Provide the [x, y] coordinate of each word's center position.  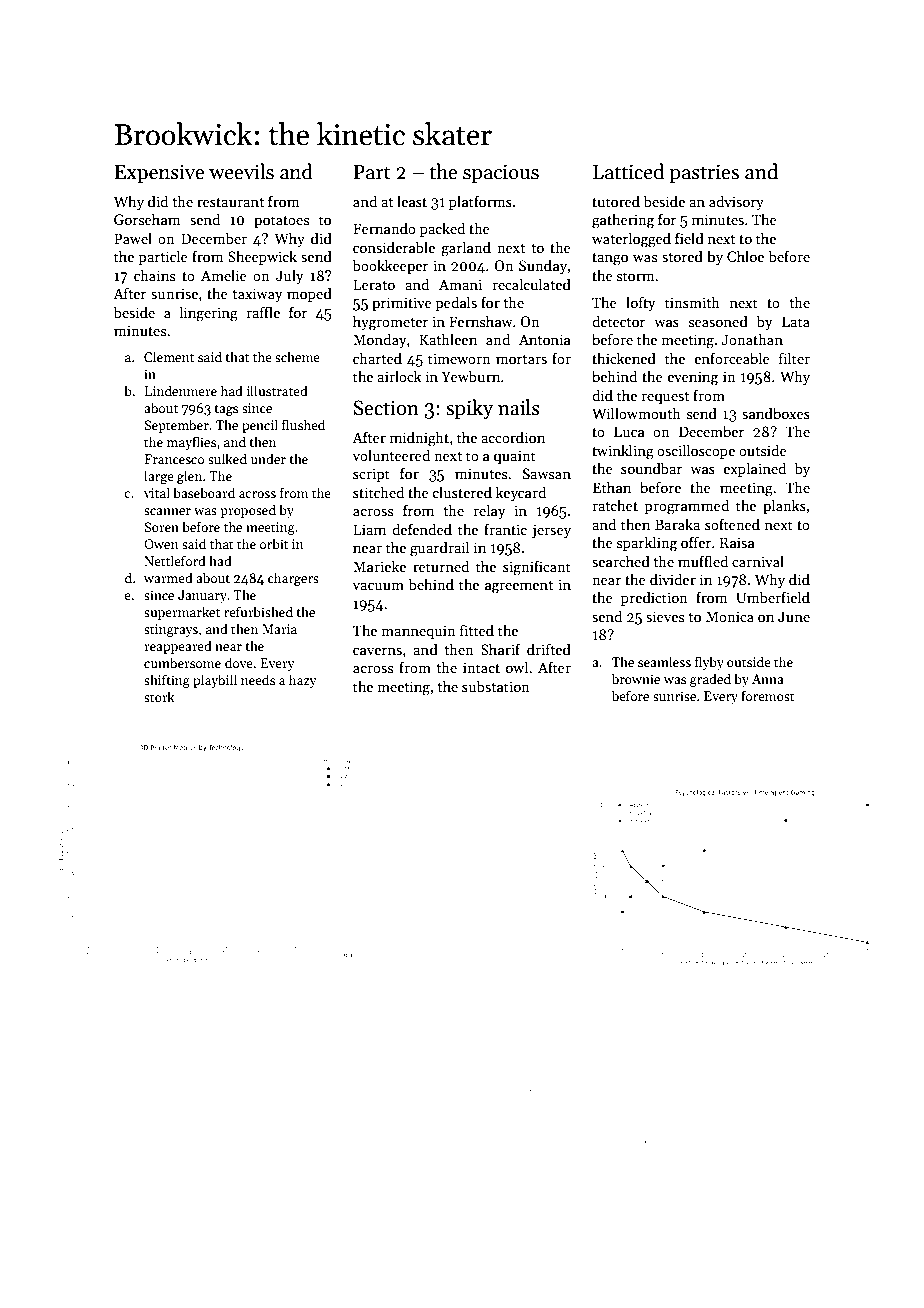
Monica [730, 616]
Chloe [745, 256]
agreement [519, 587]
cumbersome [182, 662]
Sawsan [547, 473]
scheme [297, 356]
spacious [501, 173]
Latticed [628, 171]
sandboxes [776, 413]
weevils [241, 171]
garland [466, 249]
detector [618, 321]
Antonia [545, 339]
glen [189, 477]
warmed [168, 577]
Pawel [133, 238]
